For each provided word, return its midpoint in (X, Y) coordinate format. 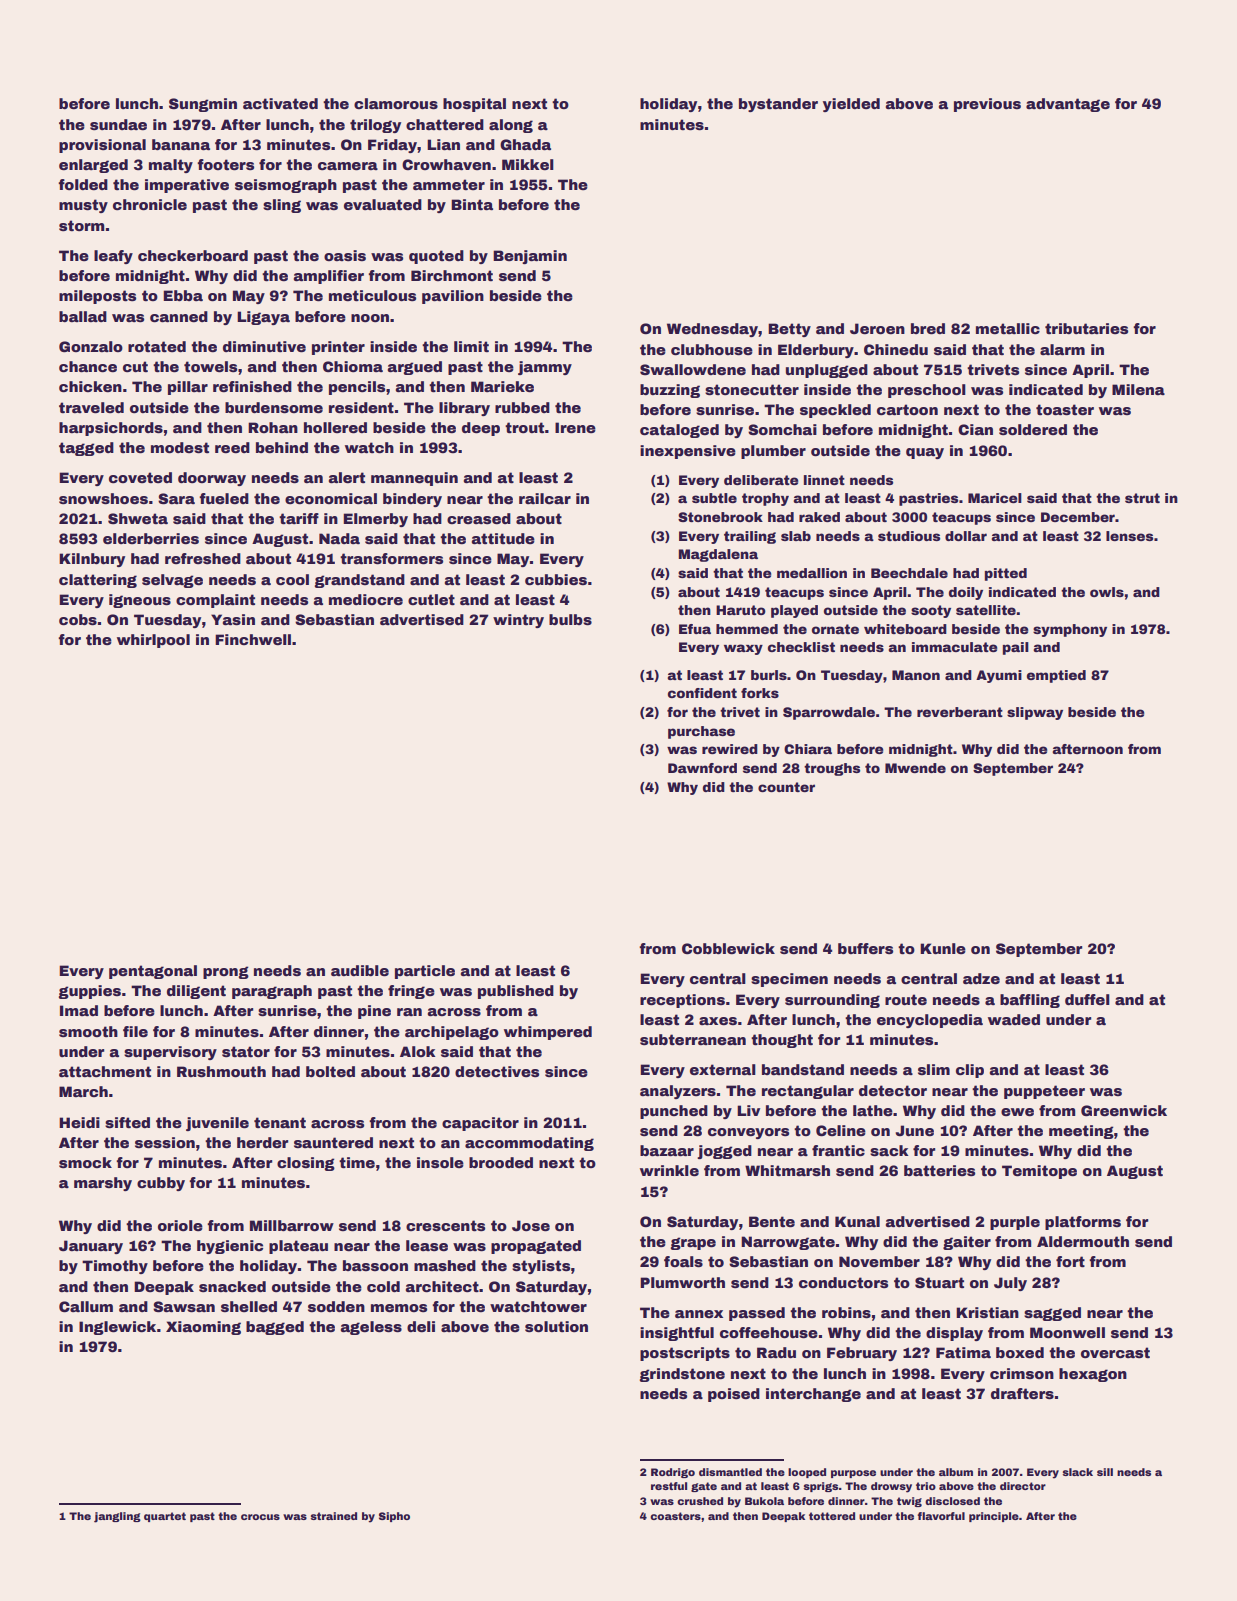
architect (442, 1286)
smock (85, 1162)
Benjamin (530, 257)
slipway (1035, 713)
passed (757, 1314)
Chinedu (896, 349)
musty (83, 206)
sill (1105, 1472)
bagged (275, 1328)
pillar (188, 388)
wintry (518, 621)
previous (987, 105)
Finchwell (253, 639)
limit (471, 346)
